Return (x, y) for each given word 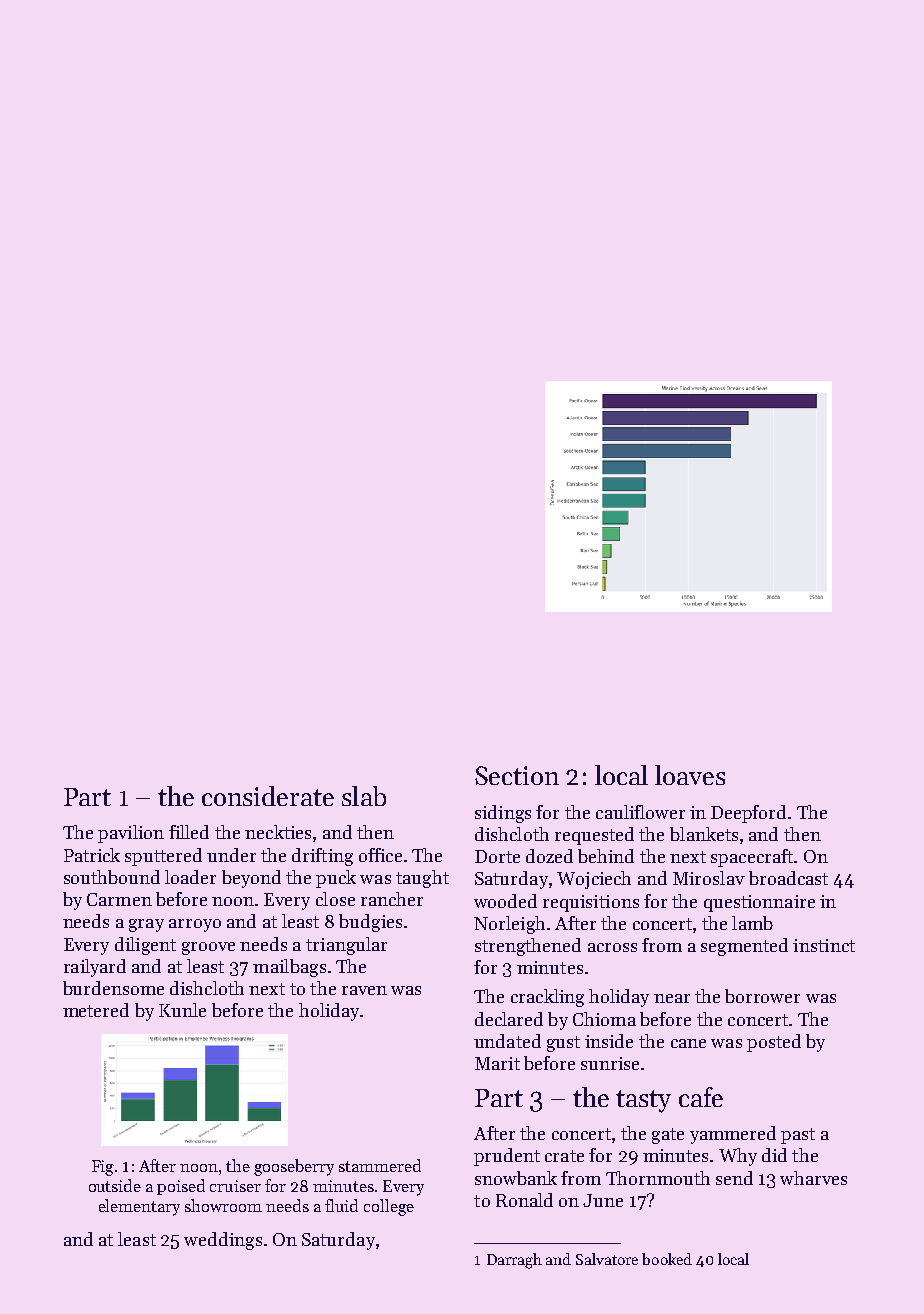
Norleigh (509, 925)
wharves (813, 1178)
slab (364, 796)
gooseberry (294, 1167)
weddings (223, 1241)
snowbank (516, 1178)
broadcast (788, 878)
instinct (824, 945)
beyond (251, 879)
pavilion (131, 834)
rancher (392, 899)
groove (208, 948)
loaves (690, 775)
